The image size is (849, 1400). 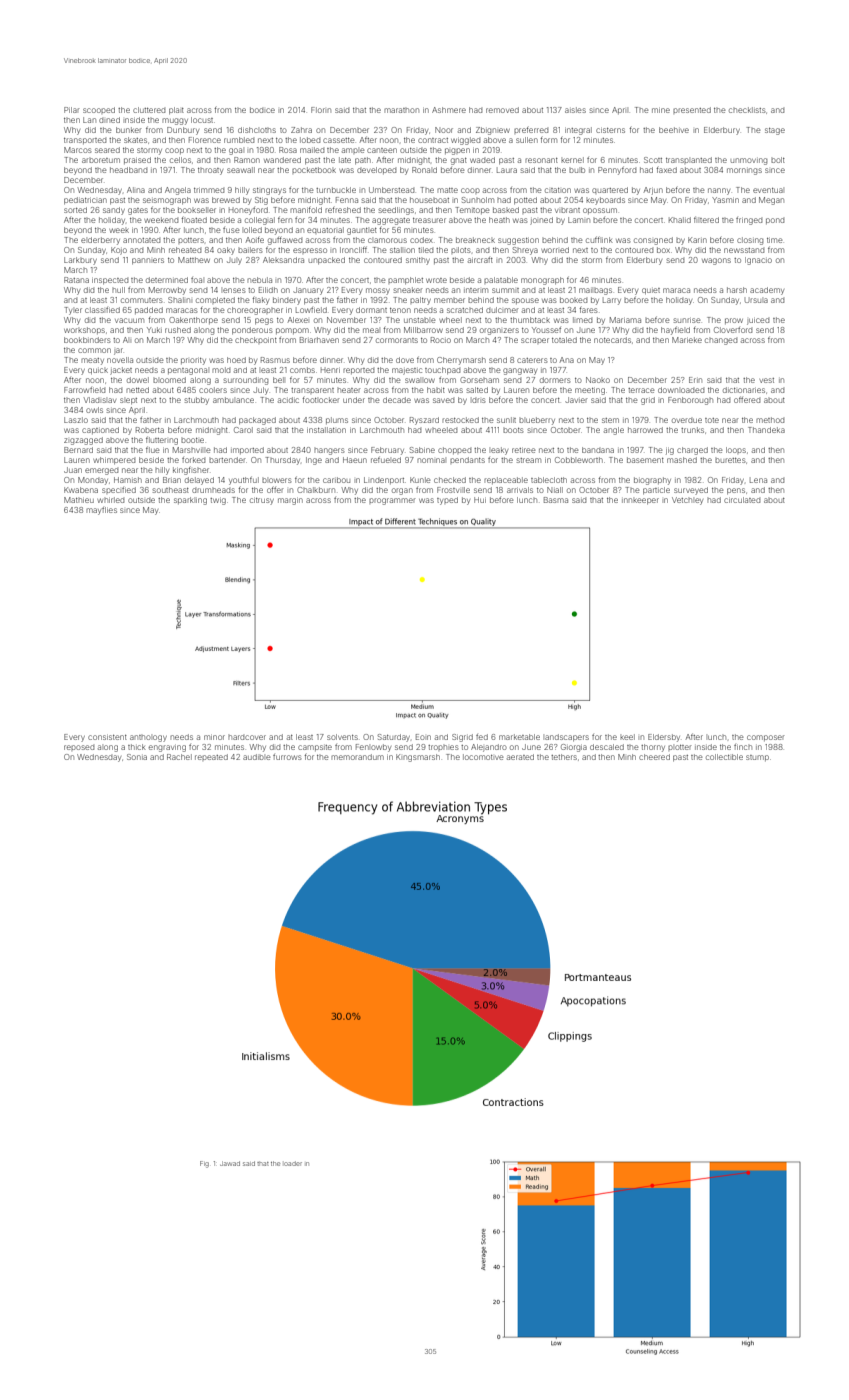 What do you see at coordinates (564, 757) in the page?
I see `tethers` at bounding box center [564, 757].
